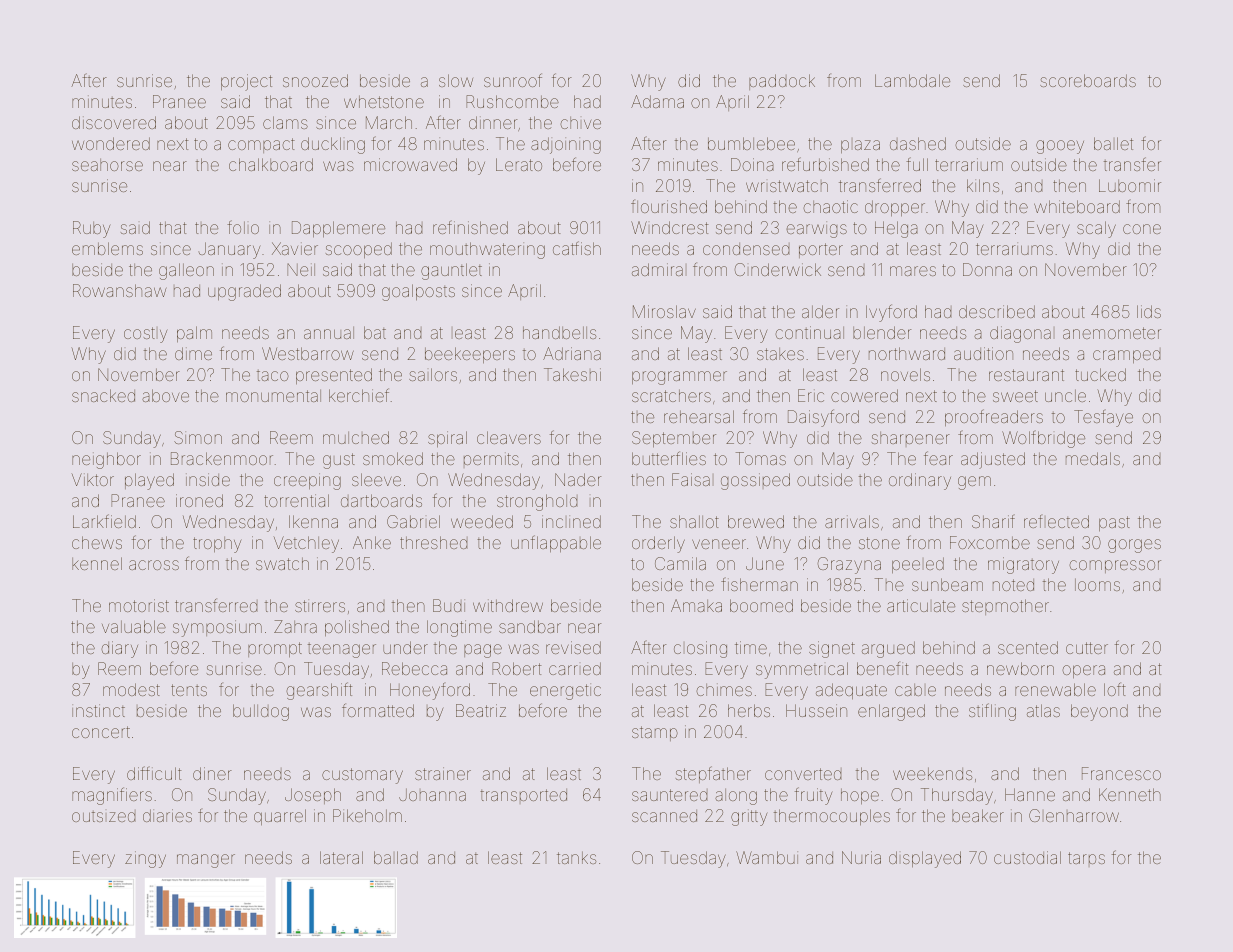  What do you see at coordinates (752, 164) in the screenshot?
I see `Doina` at bounding box center [752, 164].
